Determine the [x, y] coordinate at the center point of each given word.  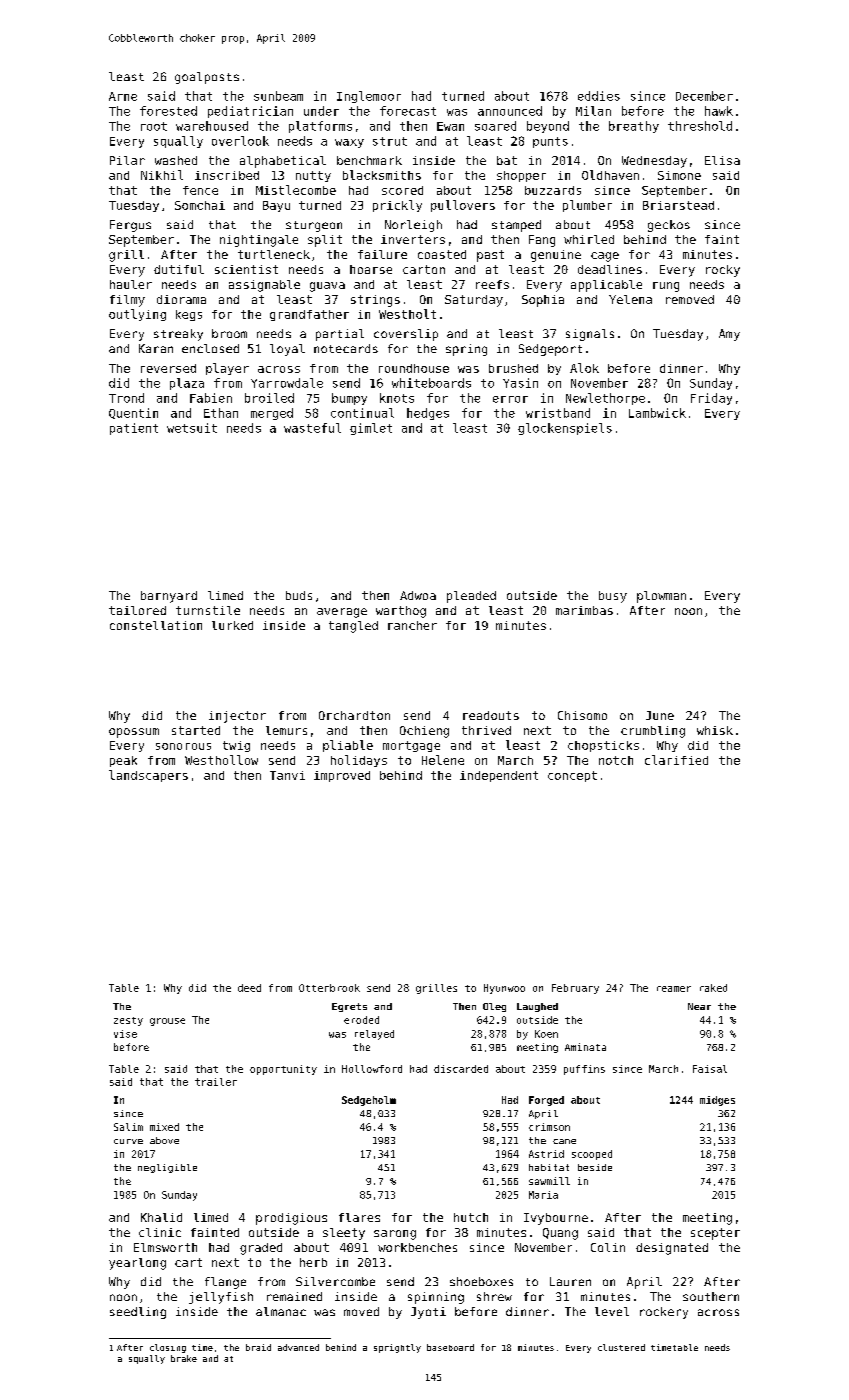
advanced [298, 1347]
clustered [621, 1347]
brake [184, 1358]
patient [134, 429]
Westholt [407, 314]
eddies [599, 96]
